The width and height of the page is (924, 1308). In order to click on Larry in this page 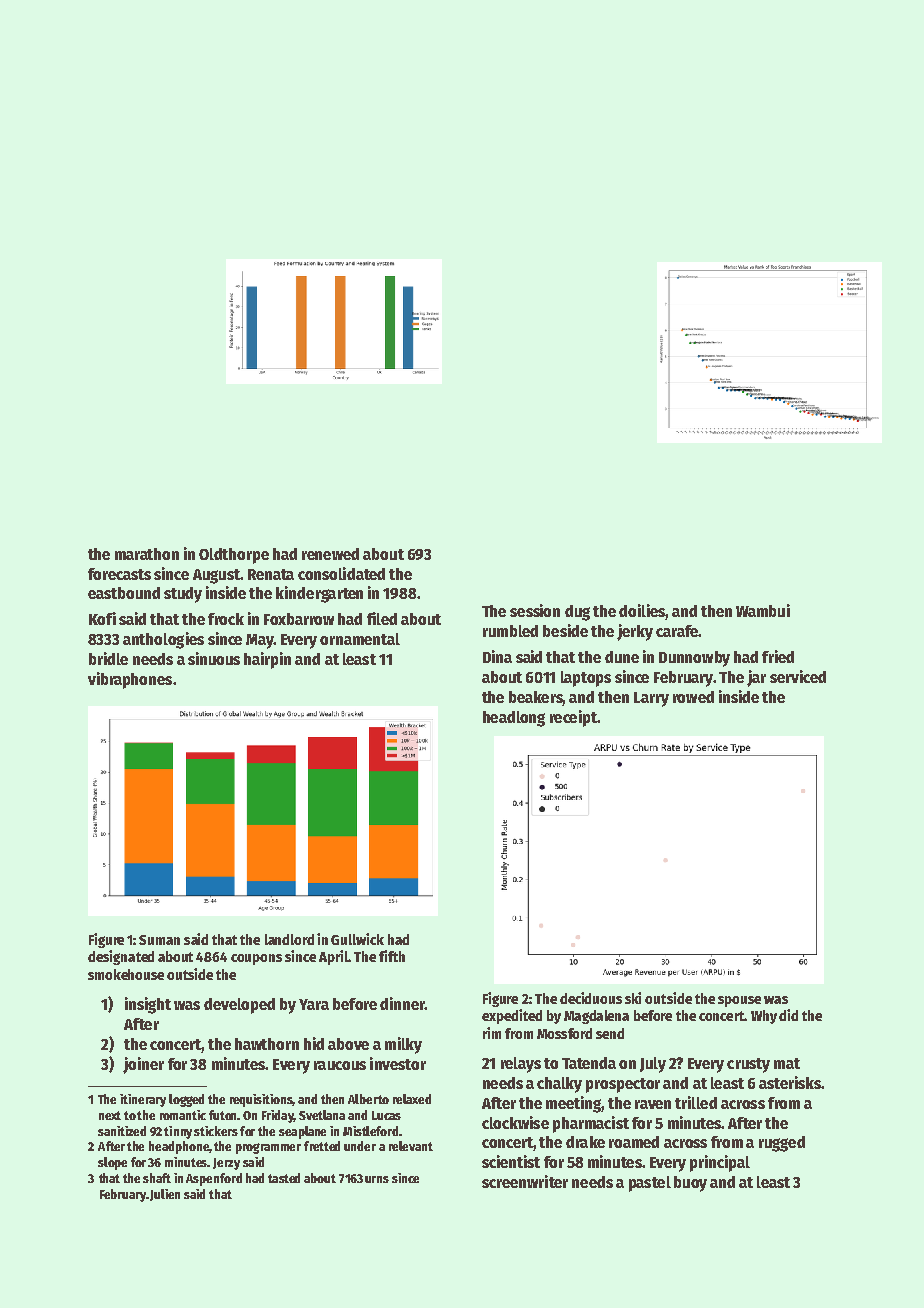, I will do `click(651, 699)`.
